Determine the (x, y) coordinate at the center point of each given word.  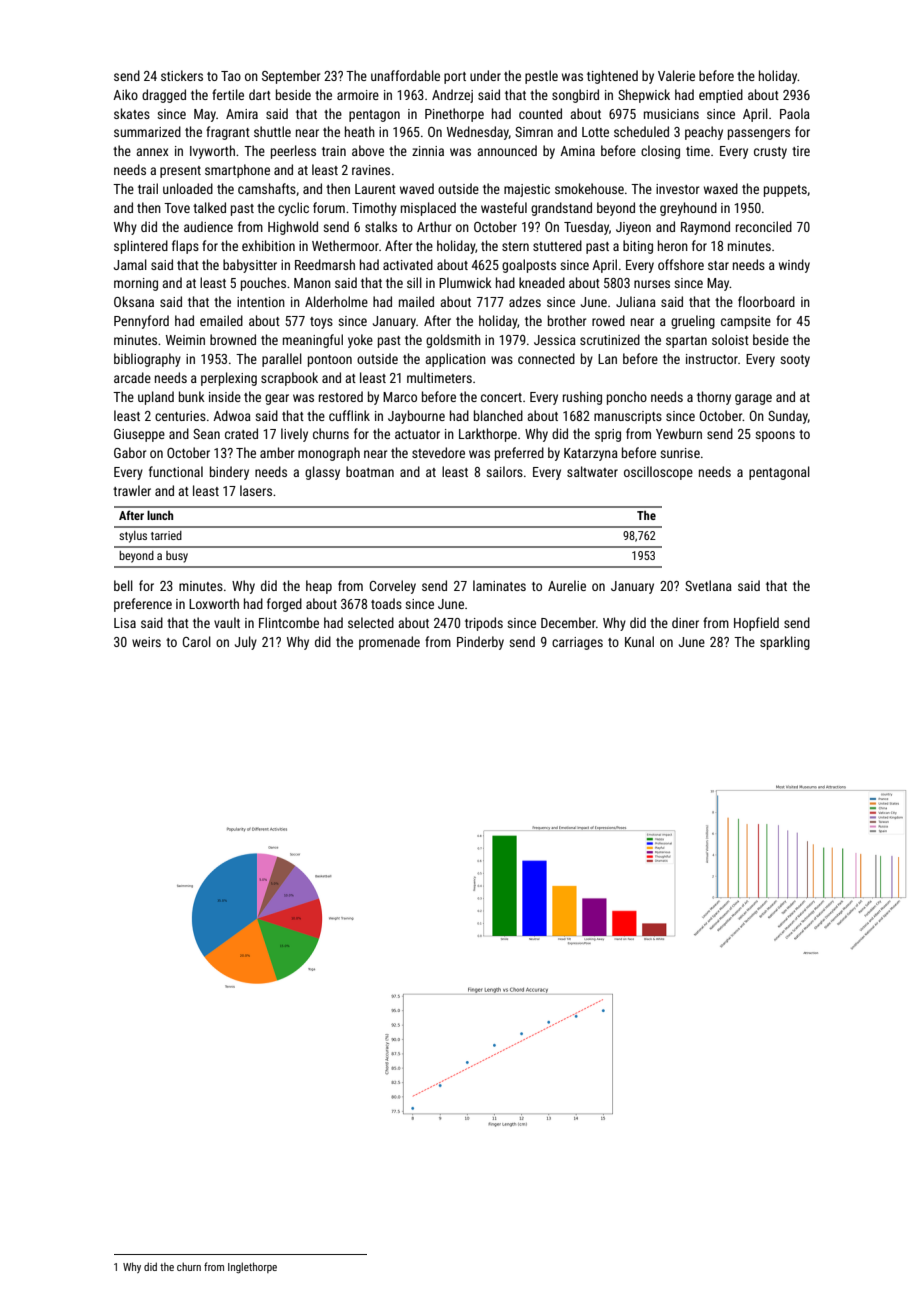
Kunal (639, 641)
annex (152, 152)
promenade (389, 643)
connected (546, 358)
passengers (759, 134)
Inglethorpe (252, 1267)
